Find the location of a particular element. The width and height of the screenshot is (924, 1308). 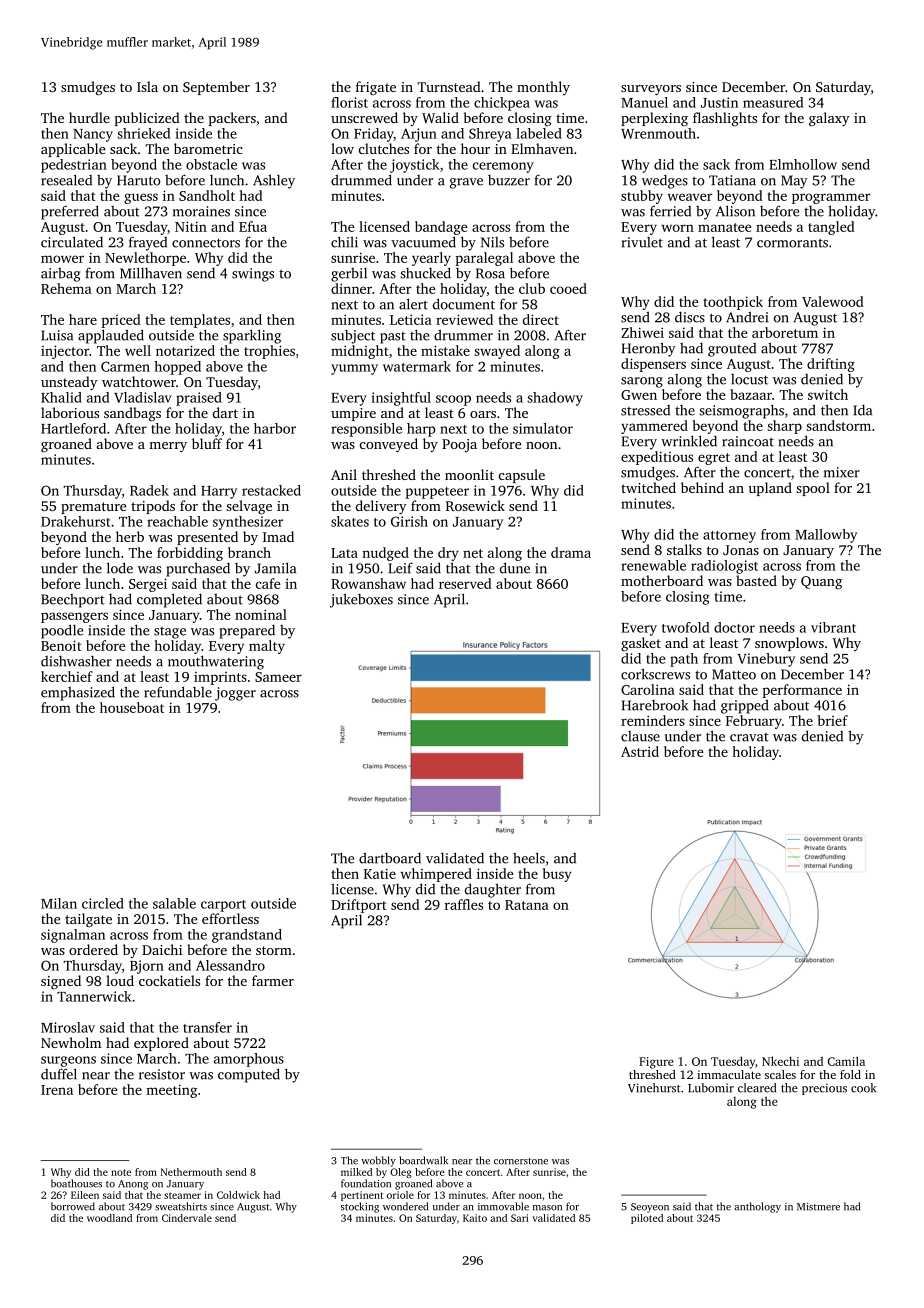

boardwalk is located at coordinates (423, 1160).
